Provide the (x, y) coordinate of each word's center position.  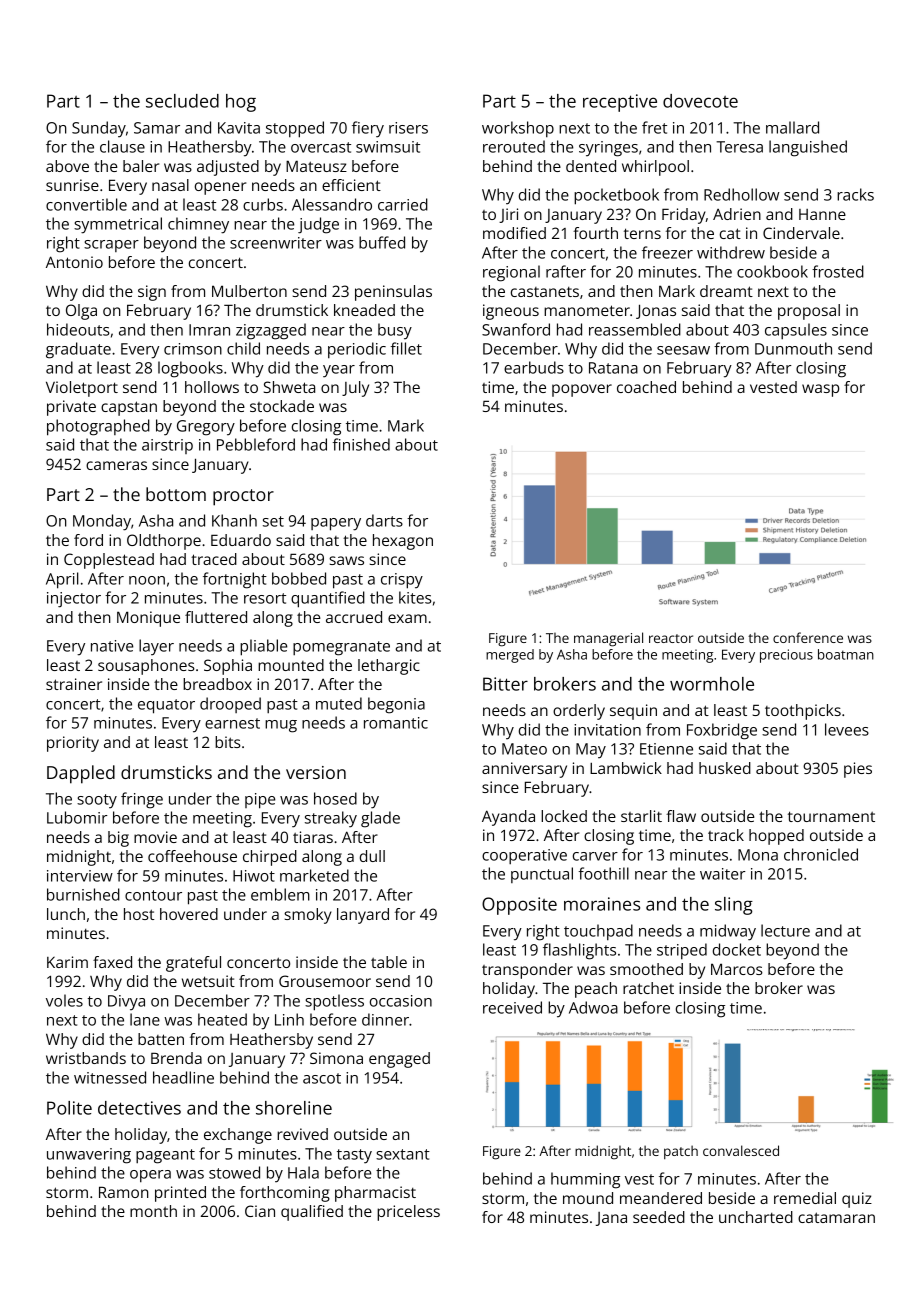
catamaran (836, 1217)
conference (808, 637)
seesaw (683, 350)
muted (339, 703)
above (67, 166)
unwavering (89, 1156)
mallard (792, 127)
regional (511, 273)
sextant (403, 1154)
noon (147, 580)
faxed (112, 962)
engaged (399, 1060)
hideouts (78, 329)
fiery (368, 129)
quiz (857, 1200)
